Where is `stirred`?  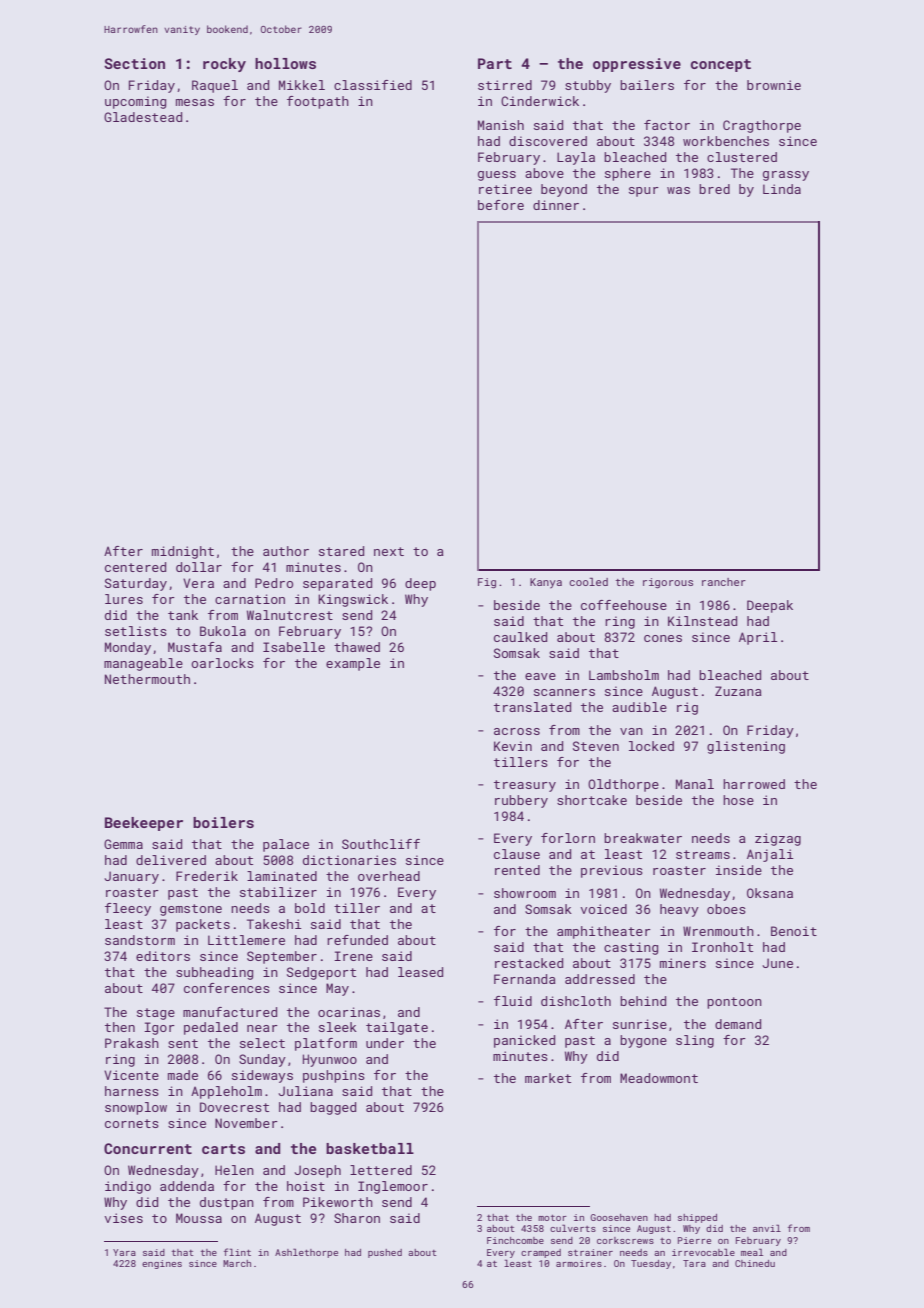
stirred is located at coordinates (505, 85).
